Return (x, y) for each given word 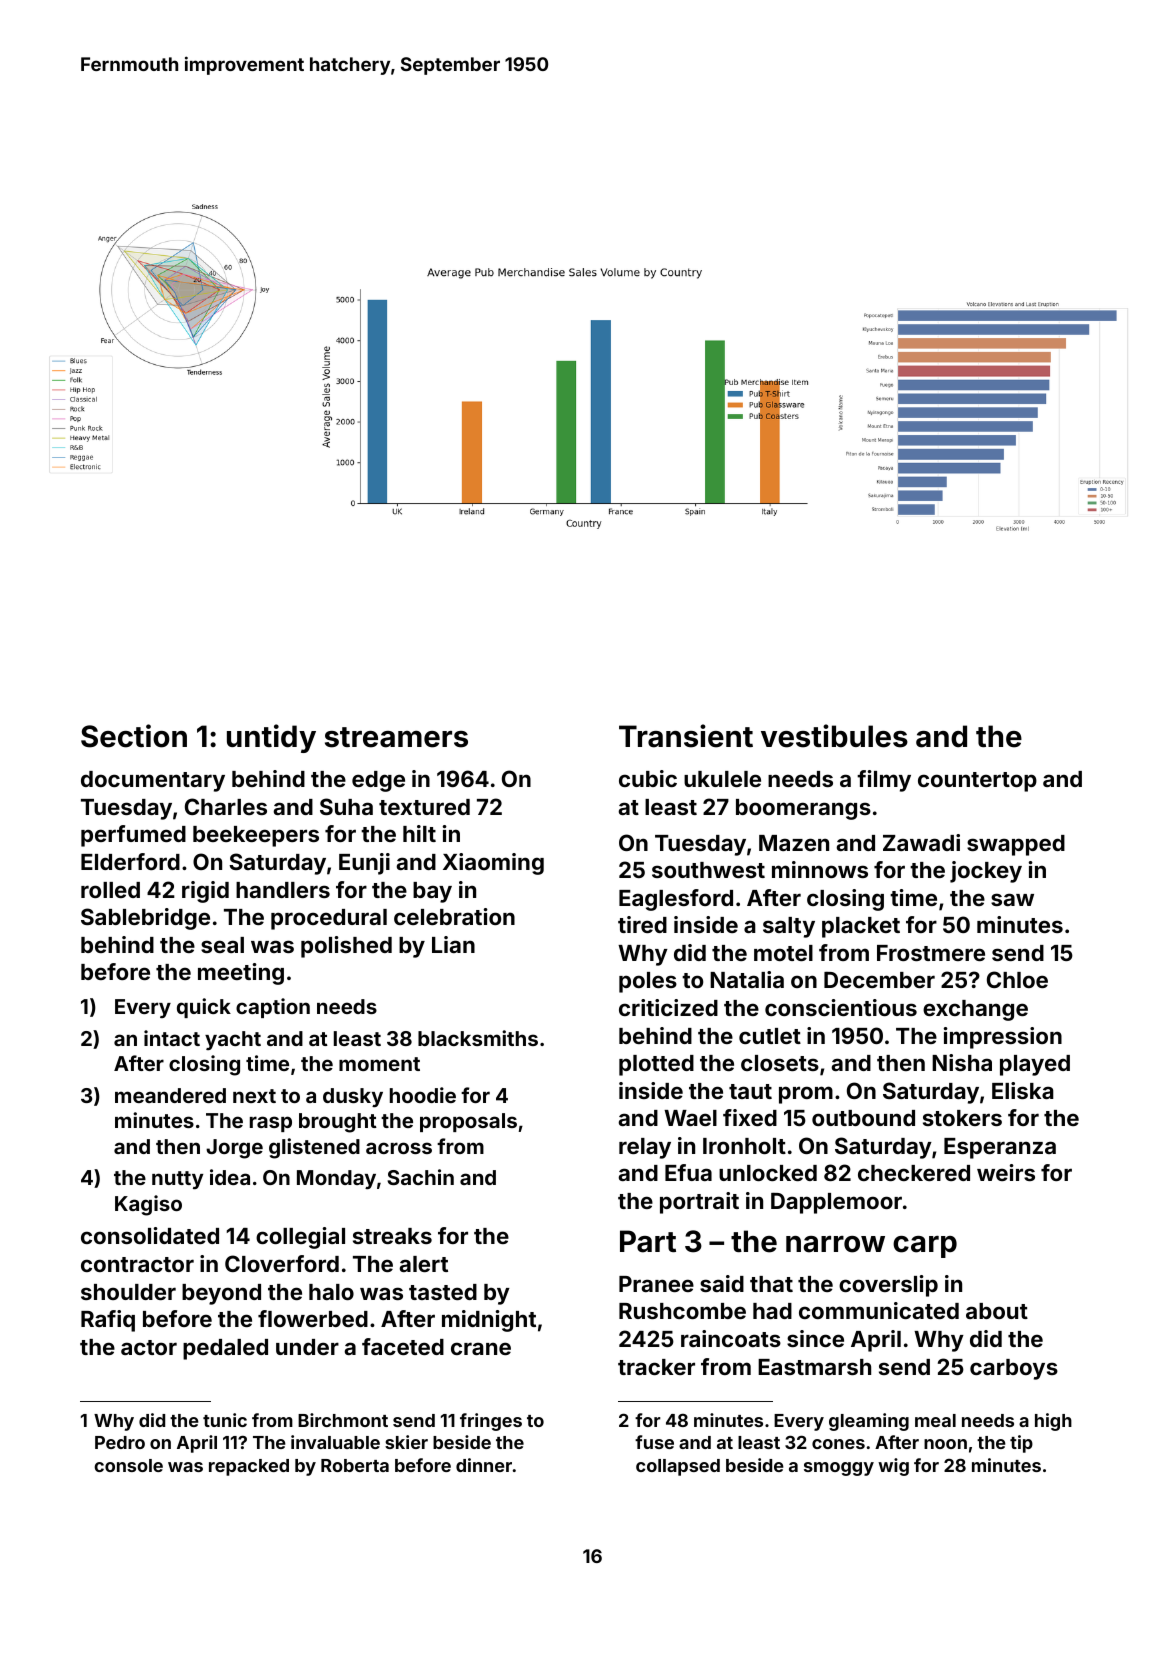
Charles (226, 806)
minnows (820, 869)
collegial (300, 1238)
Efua (688, 1172)
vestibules (834, 736)
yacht (233, 1040)
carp (925, 1247)
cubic (648, 778)
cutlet (770, 1036)
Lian (453, 944)
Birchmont (343, 1420)
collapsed (678, 1467)
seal (222, 945)
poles (648, 982)
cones (838, 1444)
